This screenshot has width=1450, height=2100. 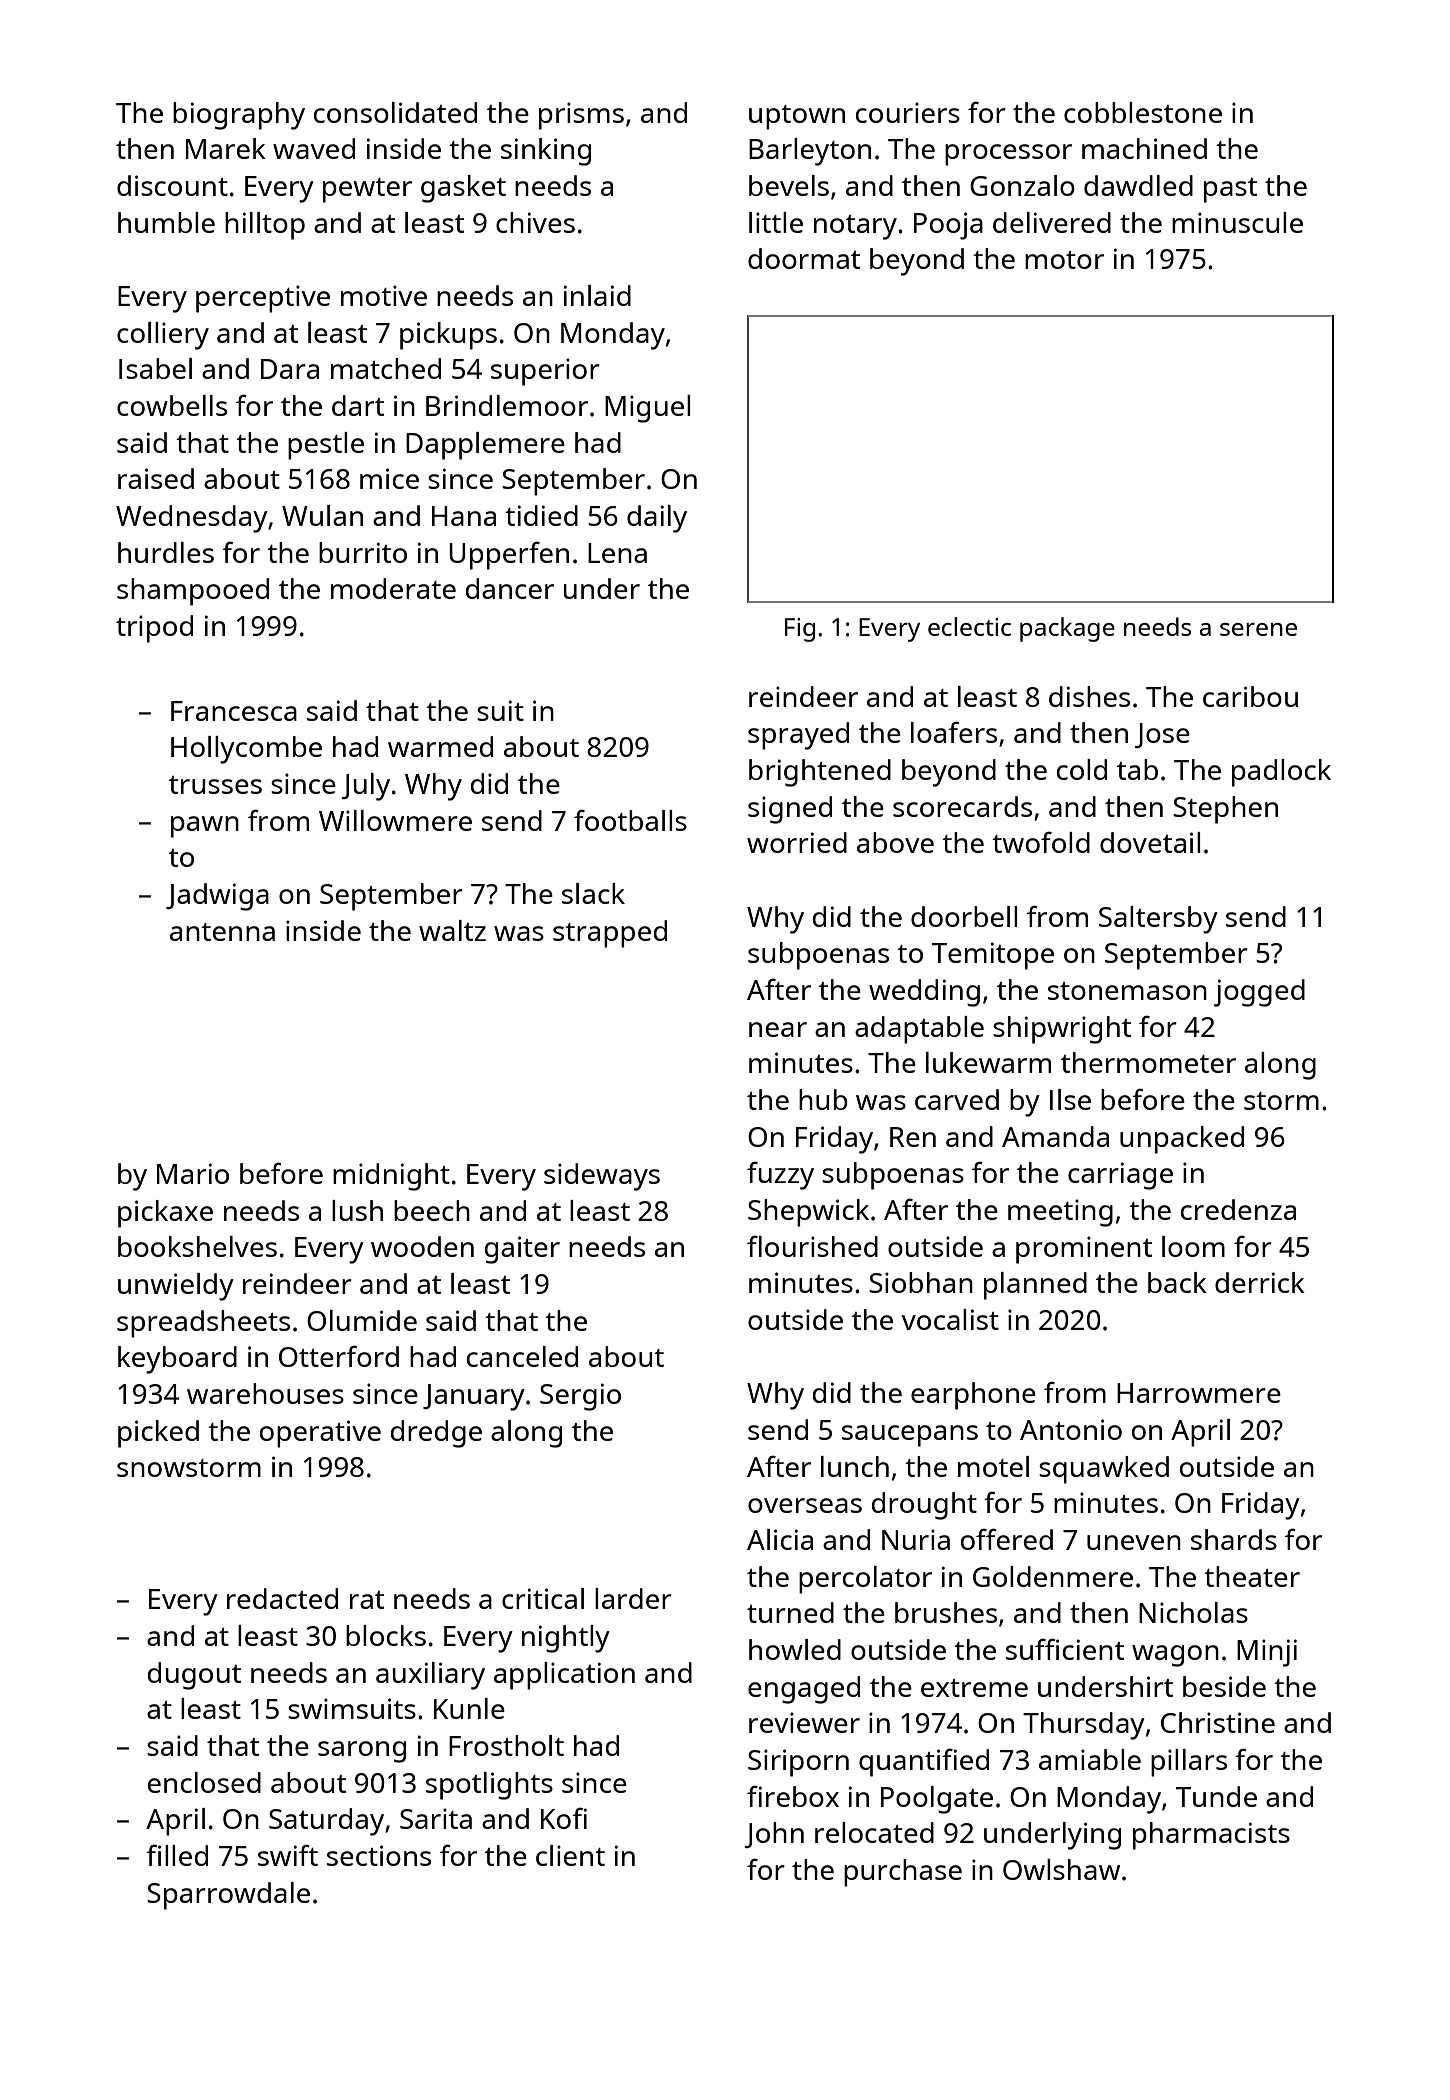 I want to click on Olumide, so click(x=362, y=1320).
